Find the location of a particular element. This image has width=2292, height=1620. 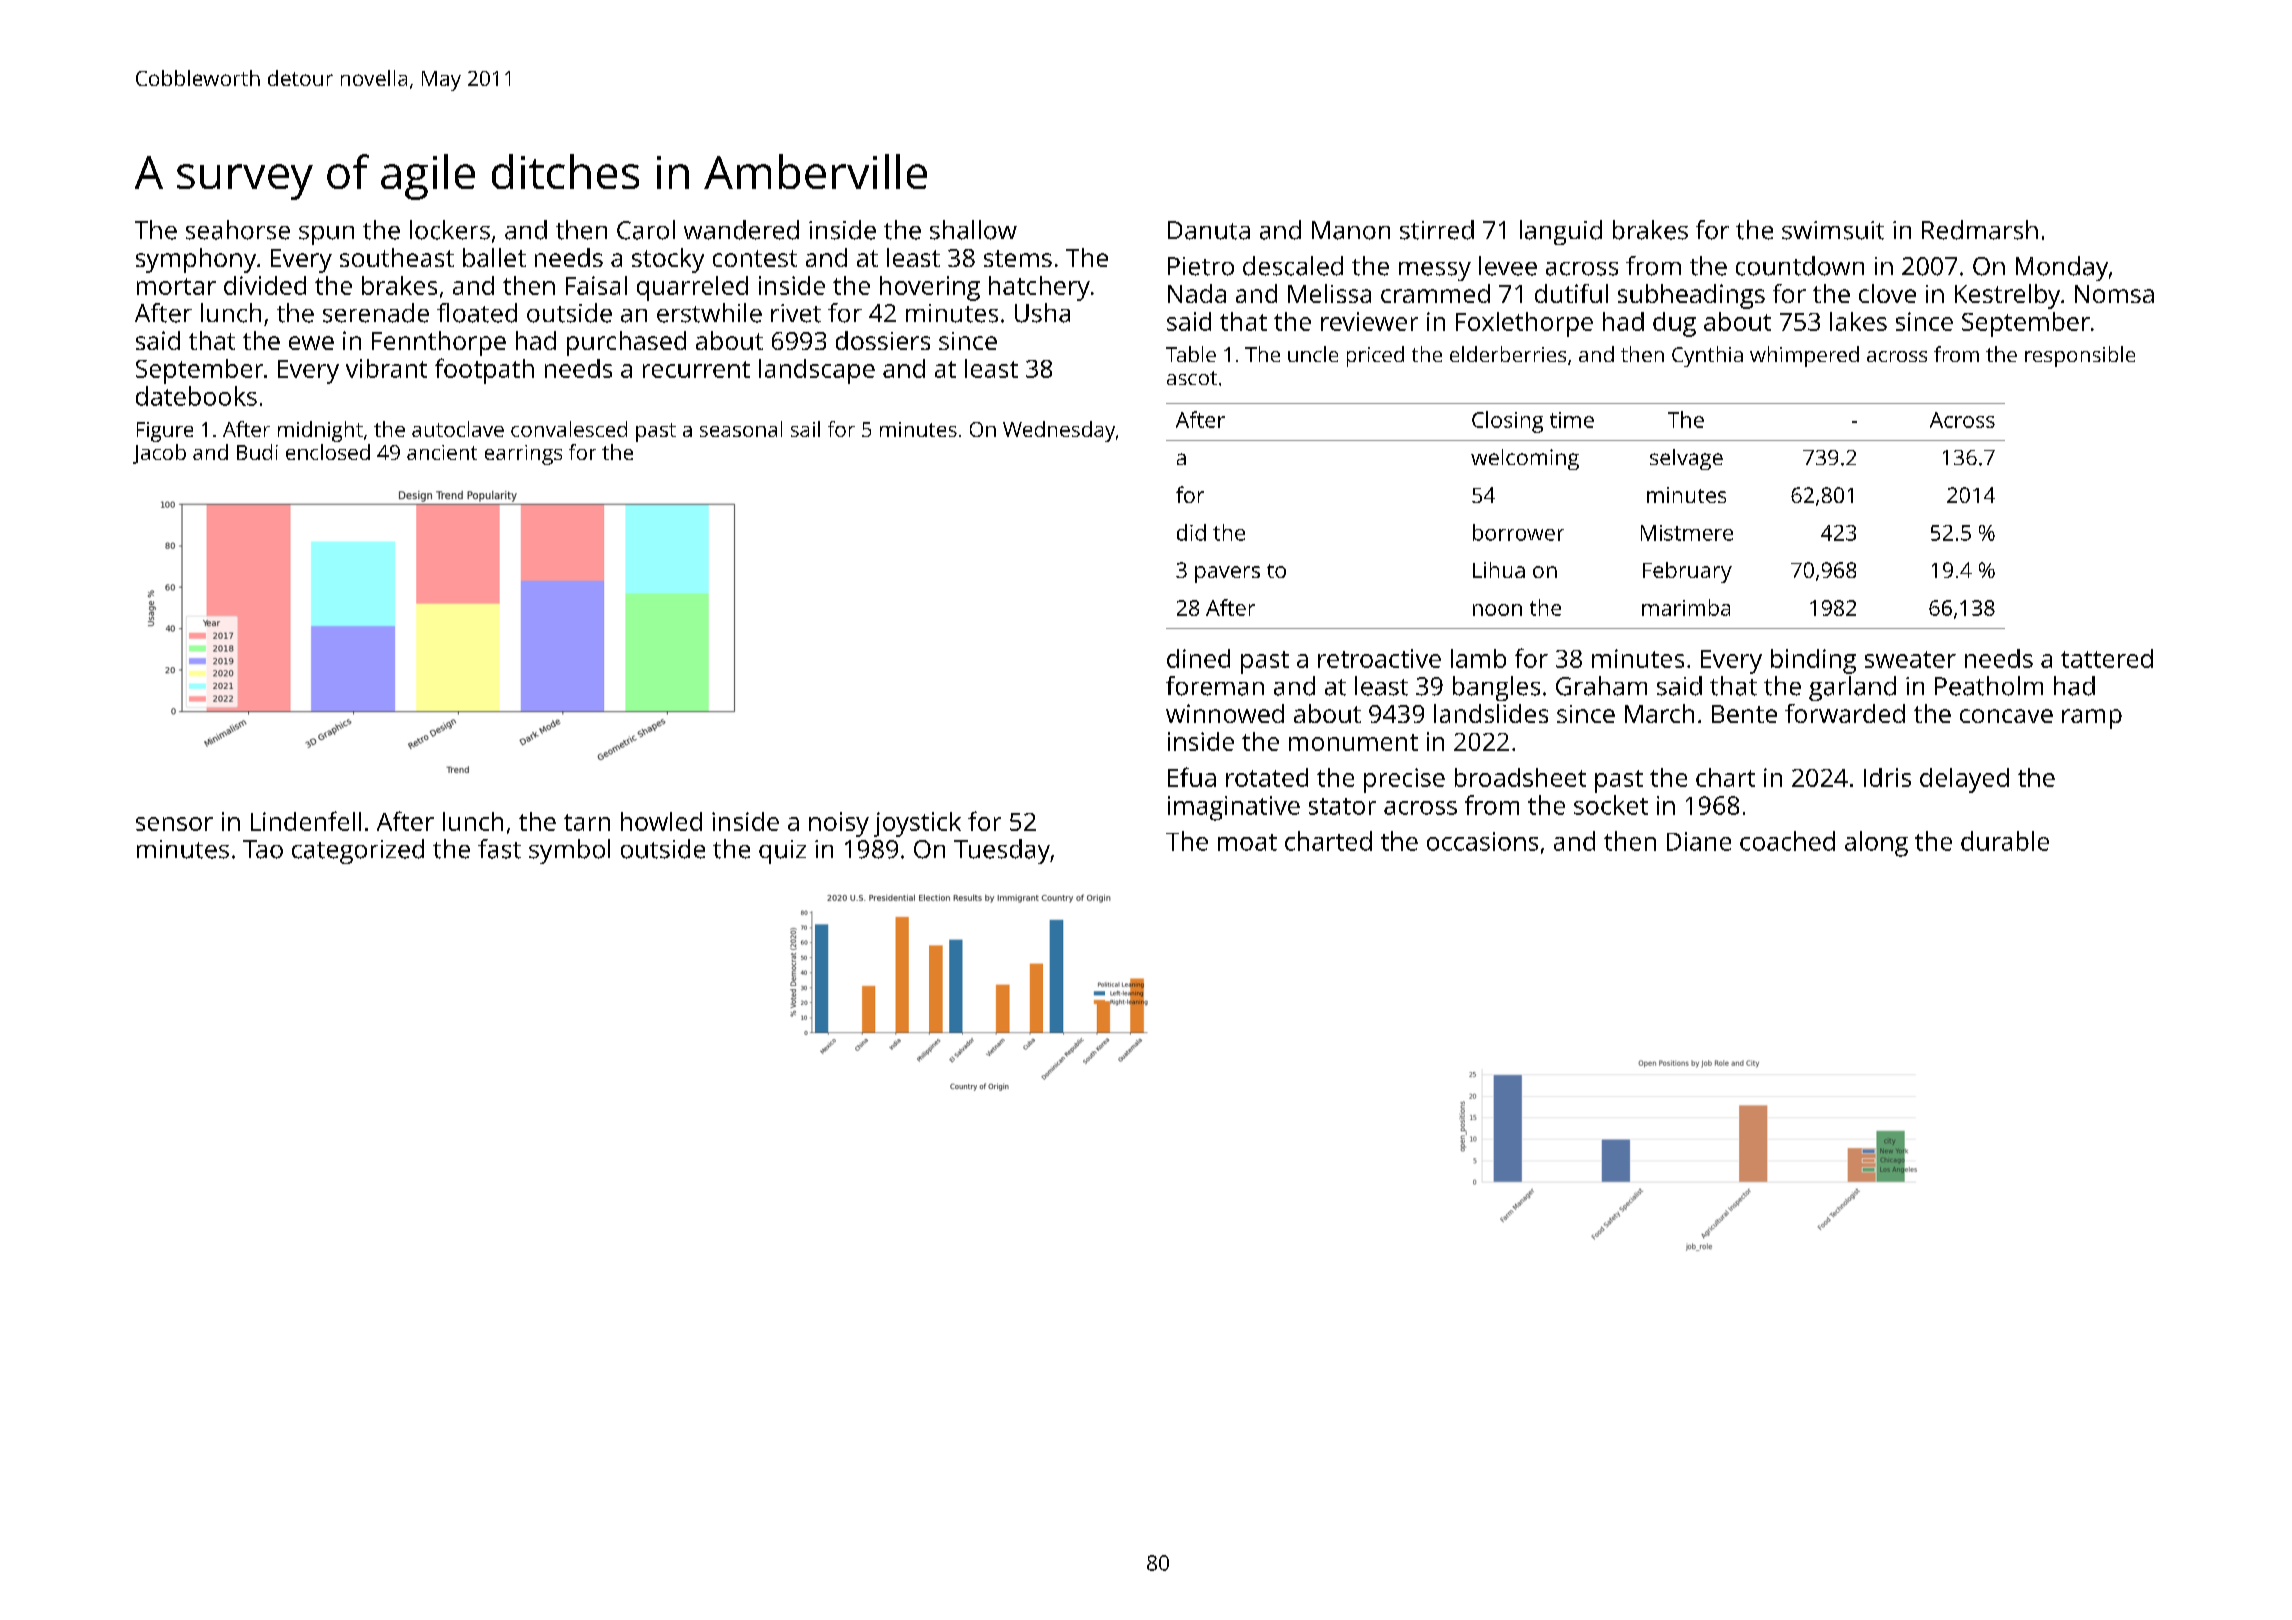

pavers is located at coordinates (1227, 574).
